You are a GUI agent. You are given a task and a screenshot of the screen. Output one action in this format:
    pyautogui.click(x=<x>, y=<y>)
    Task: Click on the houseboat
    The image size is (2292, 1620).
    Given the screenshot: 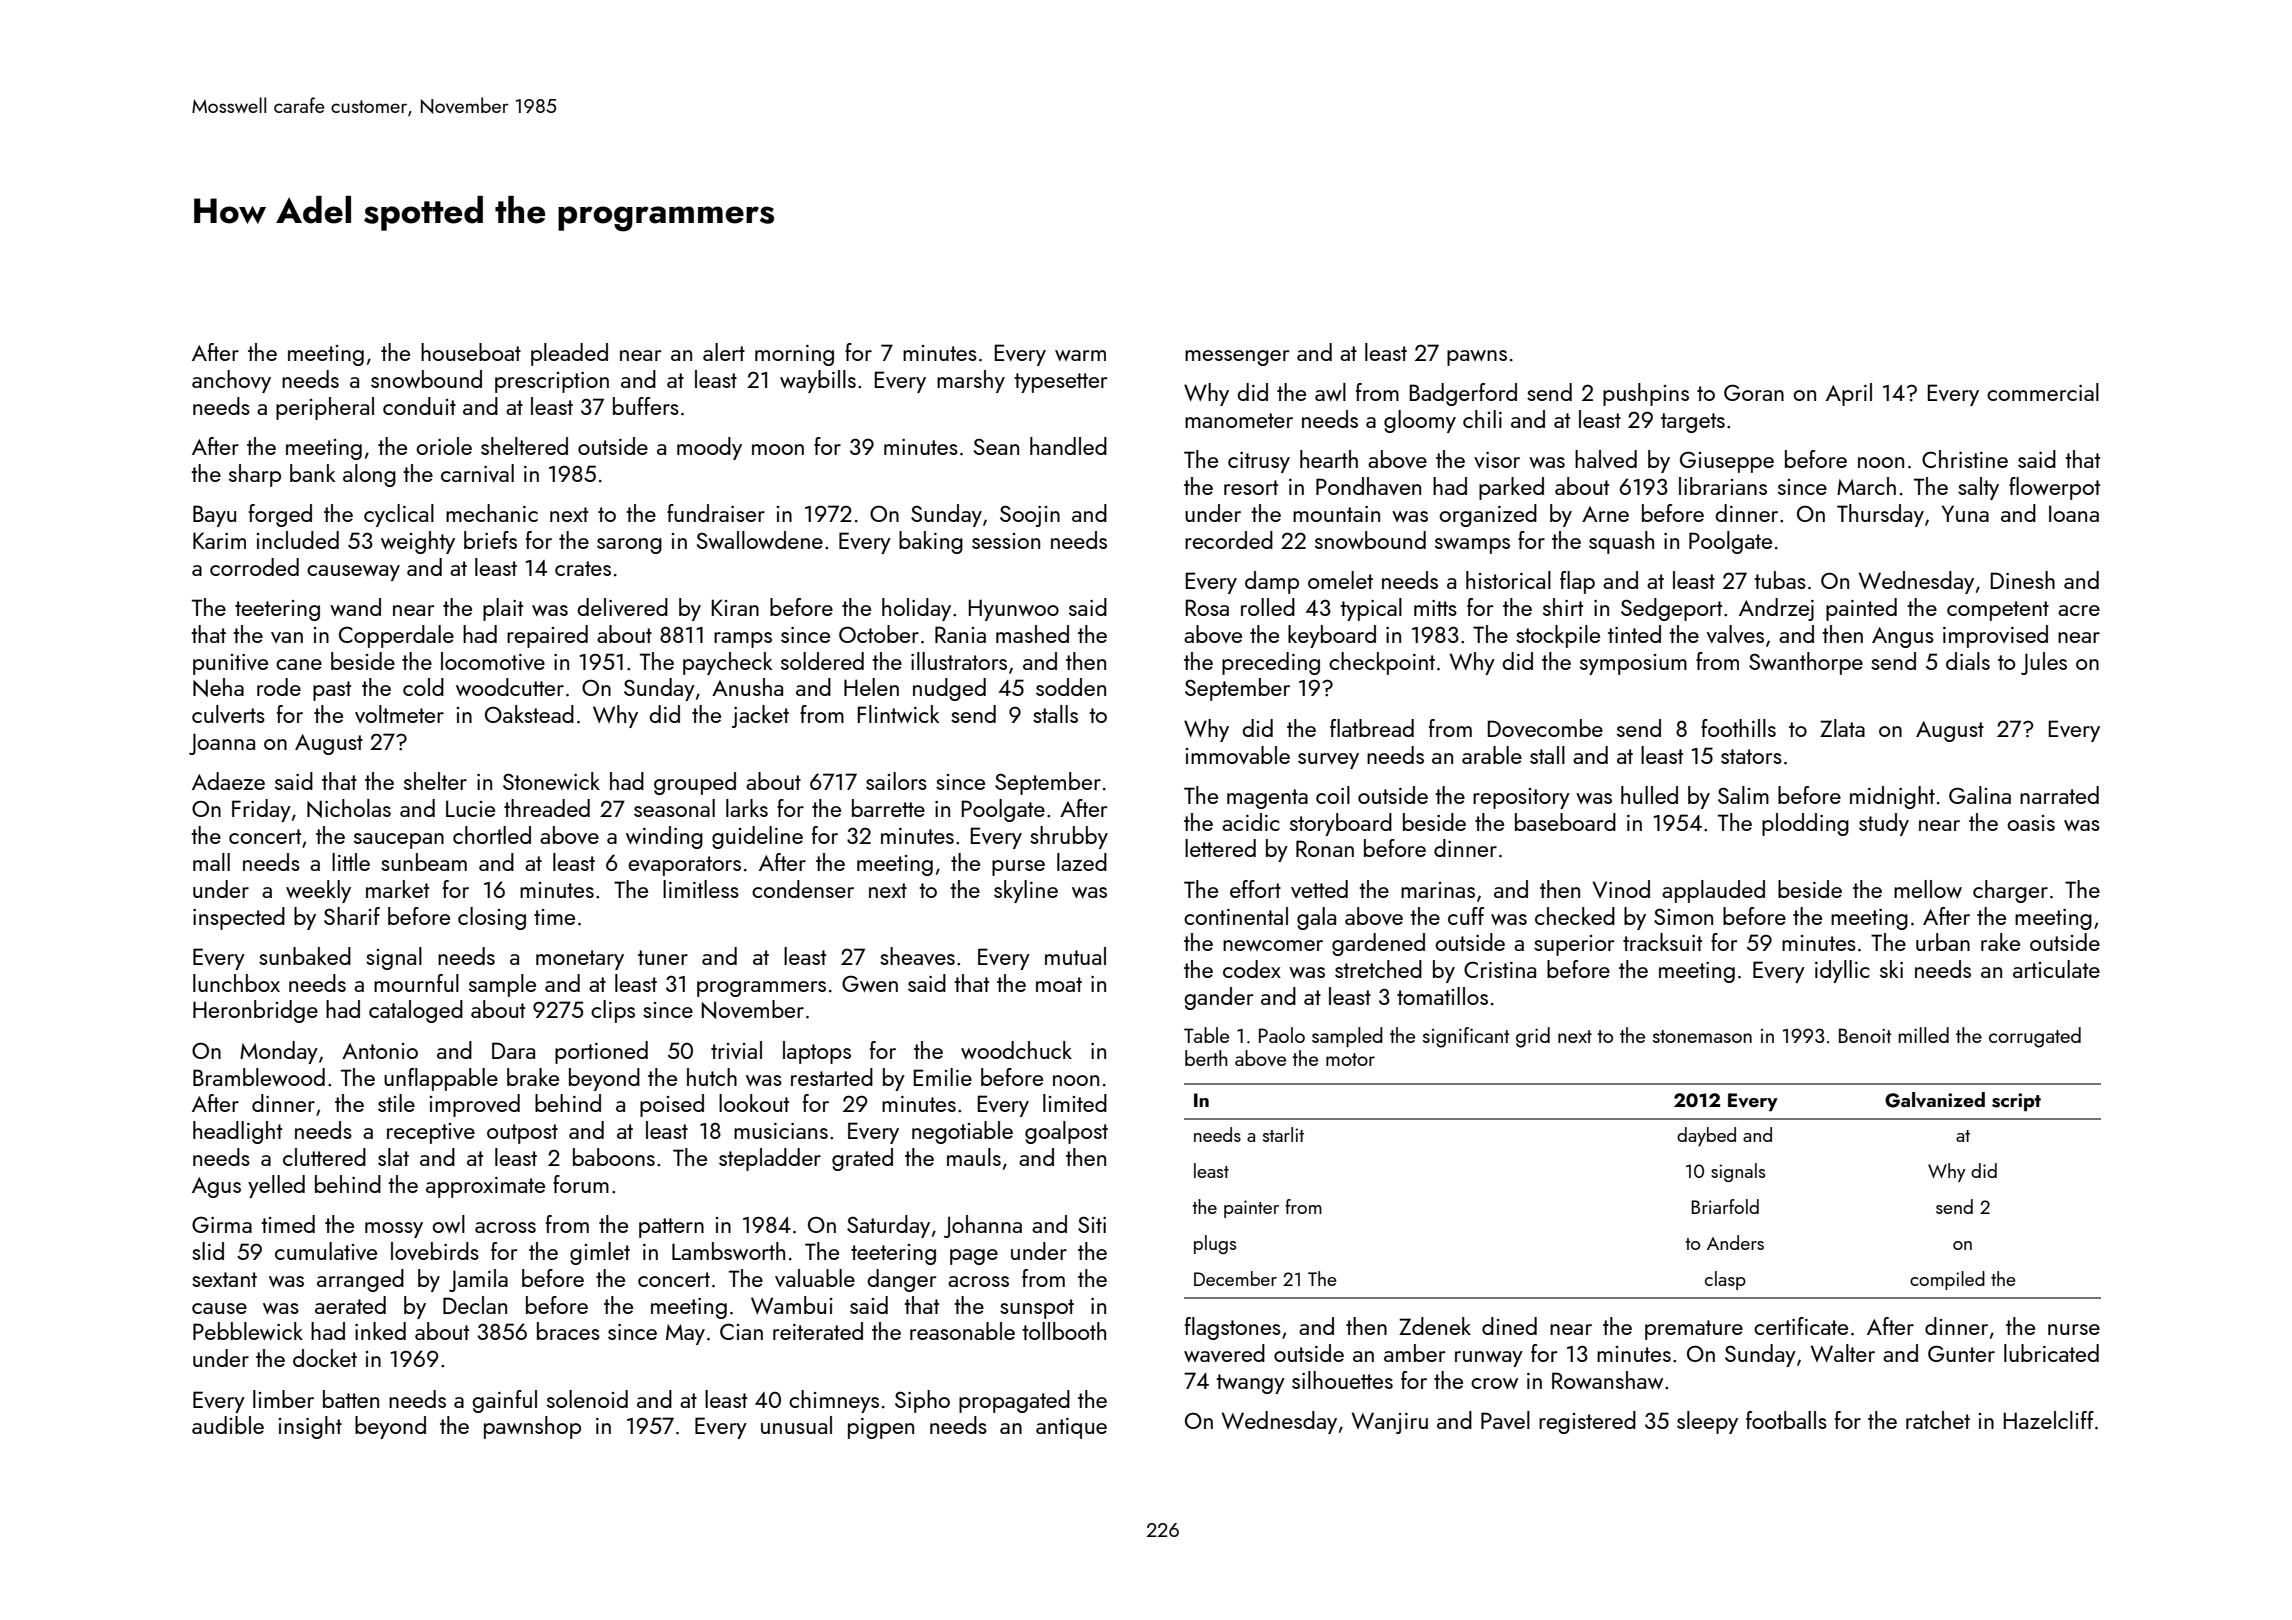 What is the action you would take?
    pyautogui.click(x=471, y=352)
